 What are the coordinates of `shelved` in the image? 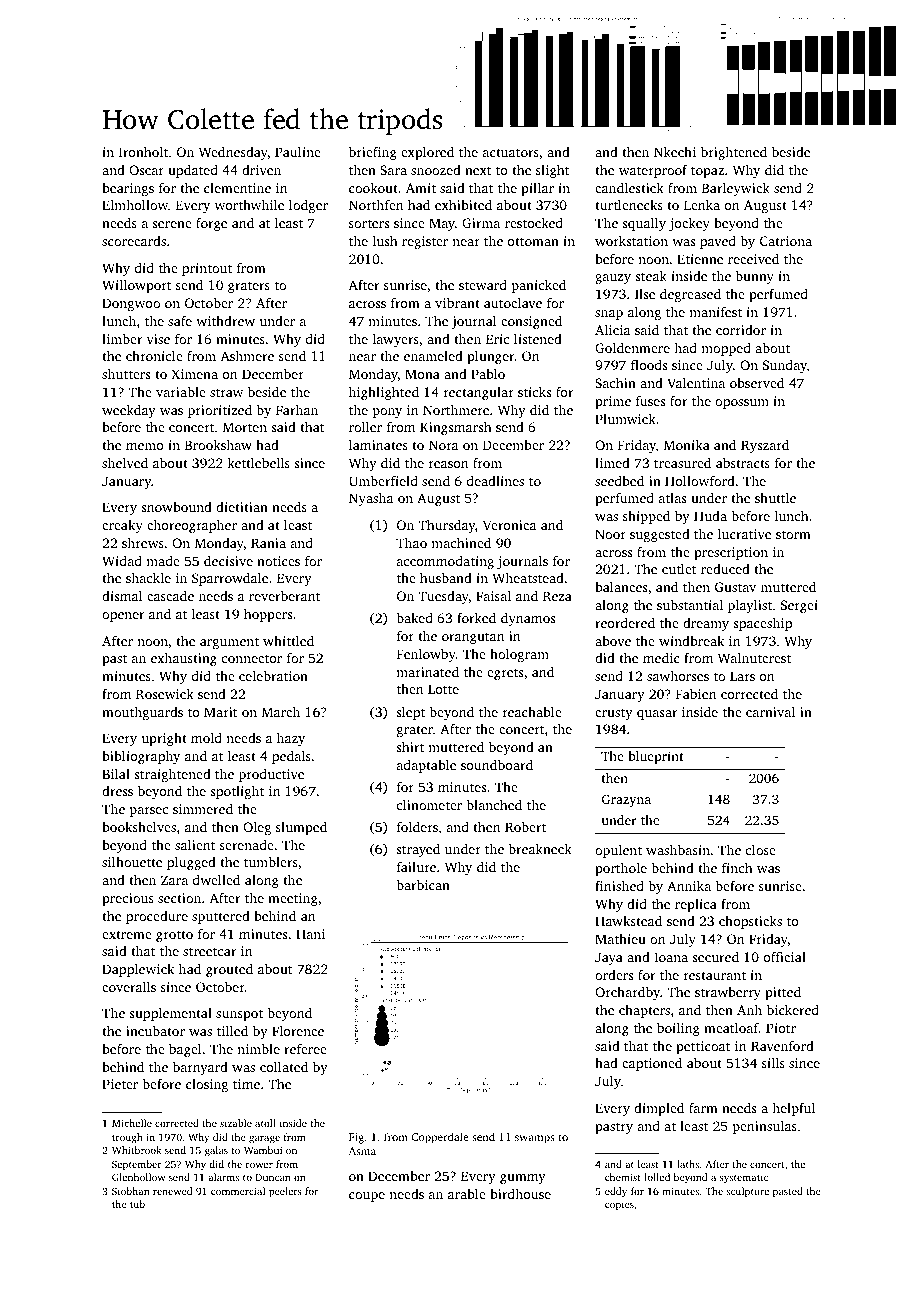 It's located at (125, 462).
